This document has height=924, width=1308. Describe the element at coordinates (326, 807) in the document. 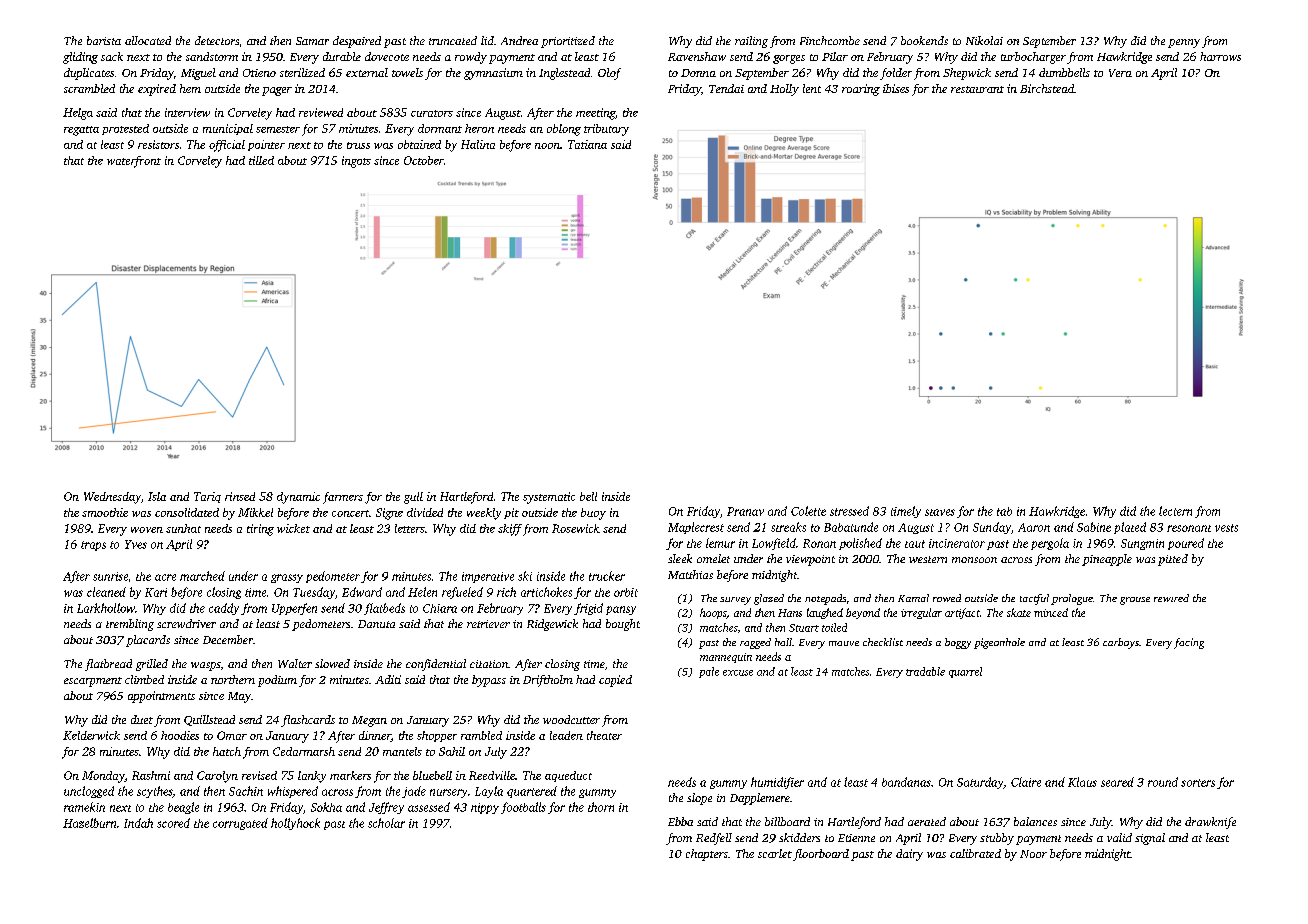

I see `Sokha` at that location.
